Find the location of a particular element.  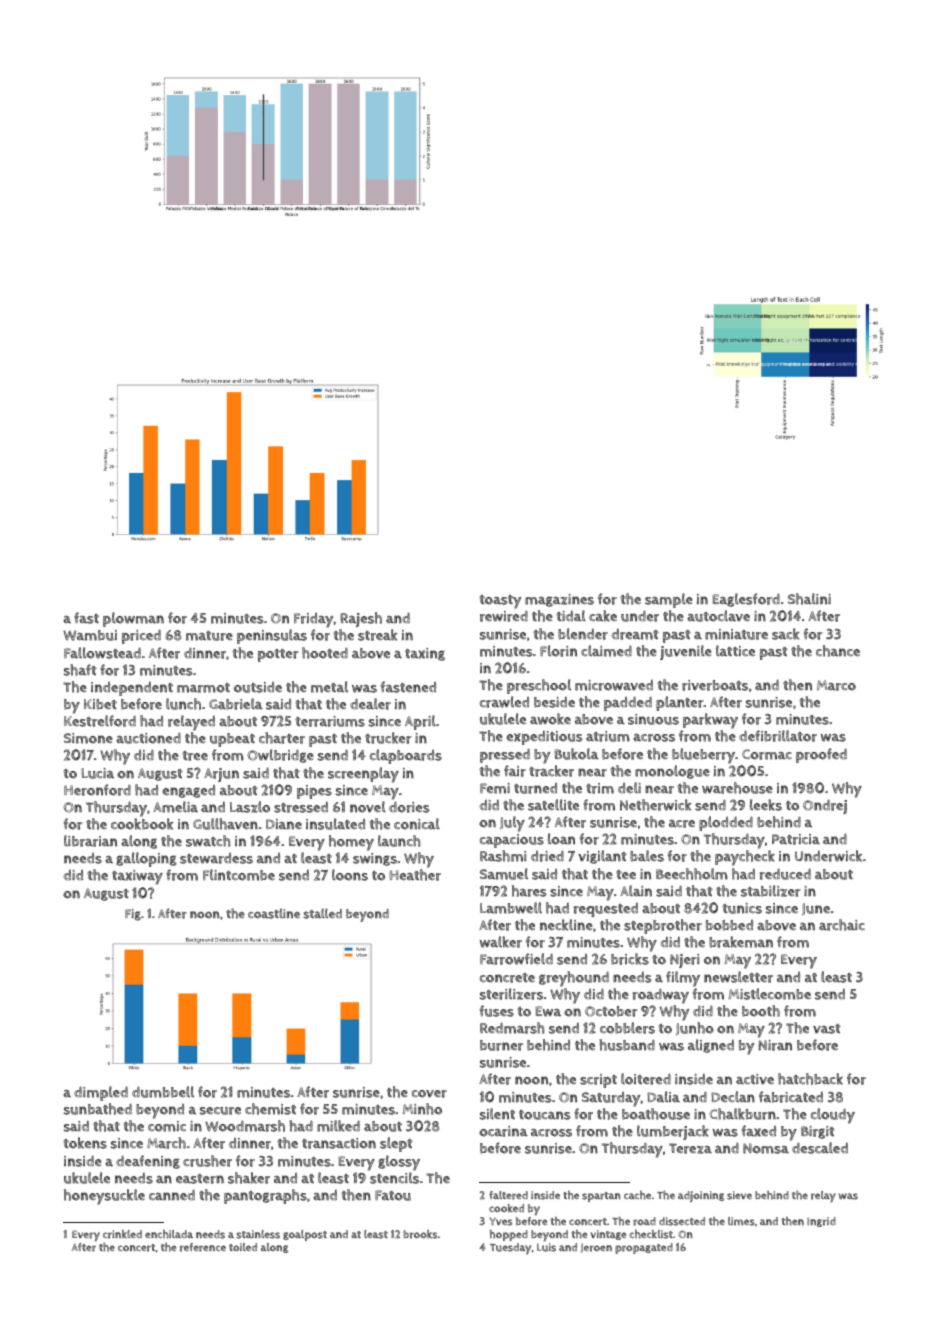

taxiway is located at coordinates (137, 877).
